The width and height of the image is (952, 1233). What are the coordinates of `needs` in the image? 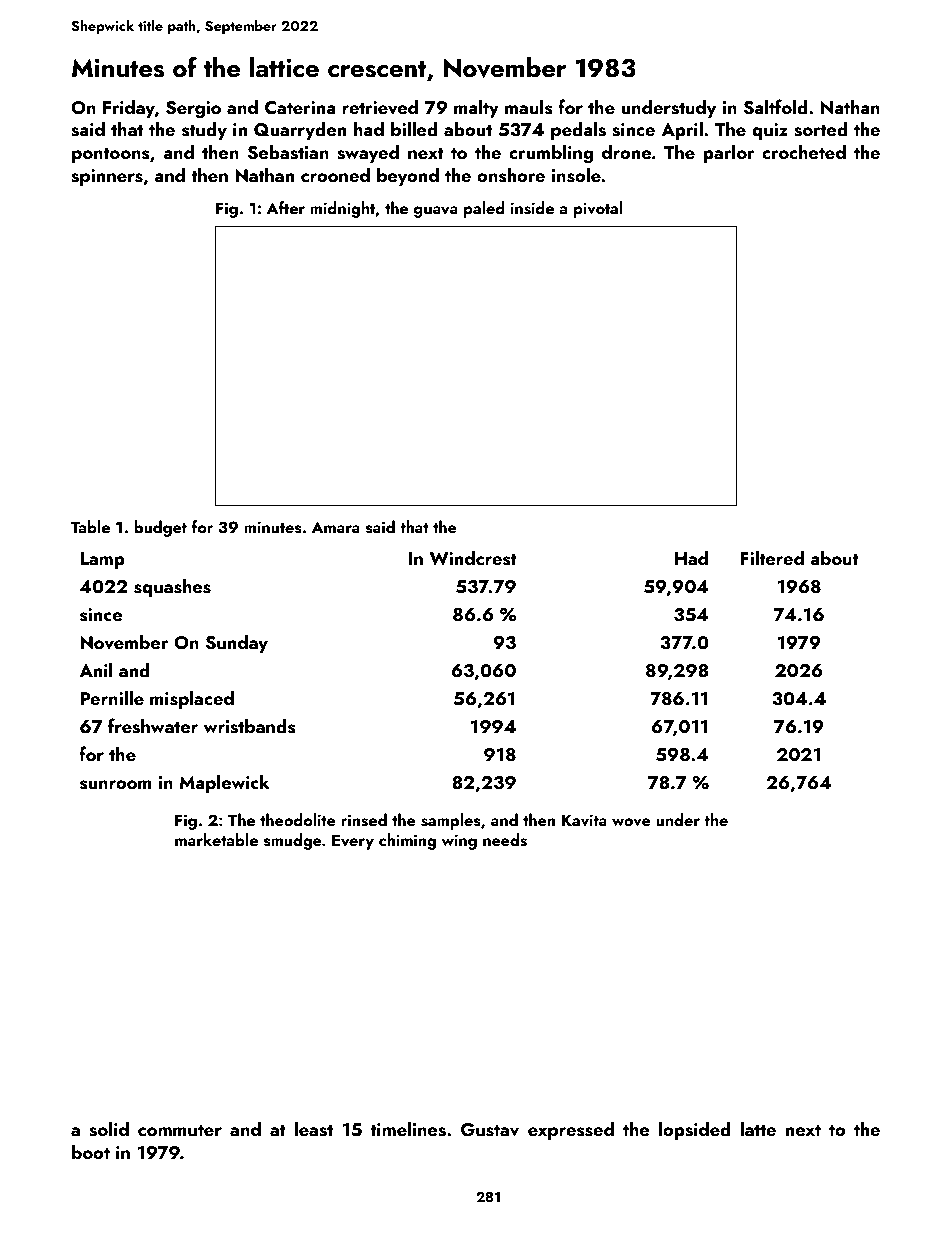 It's located at (505, 840).
